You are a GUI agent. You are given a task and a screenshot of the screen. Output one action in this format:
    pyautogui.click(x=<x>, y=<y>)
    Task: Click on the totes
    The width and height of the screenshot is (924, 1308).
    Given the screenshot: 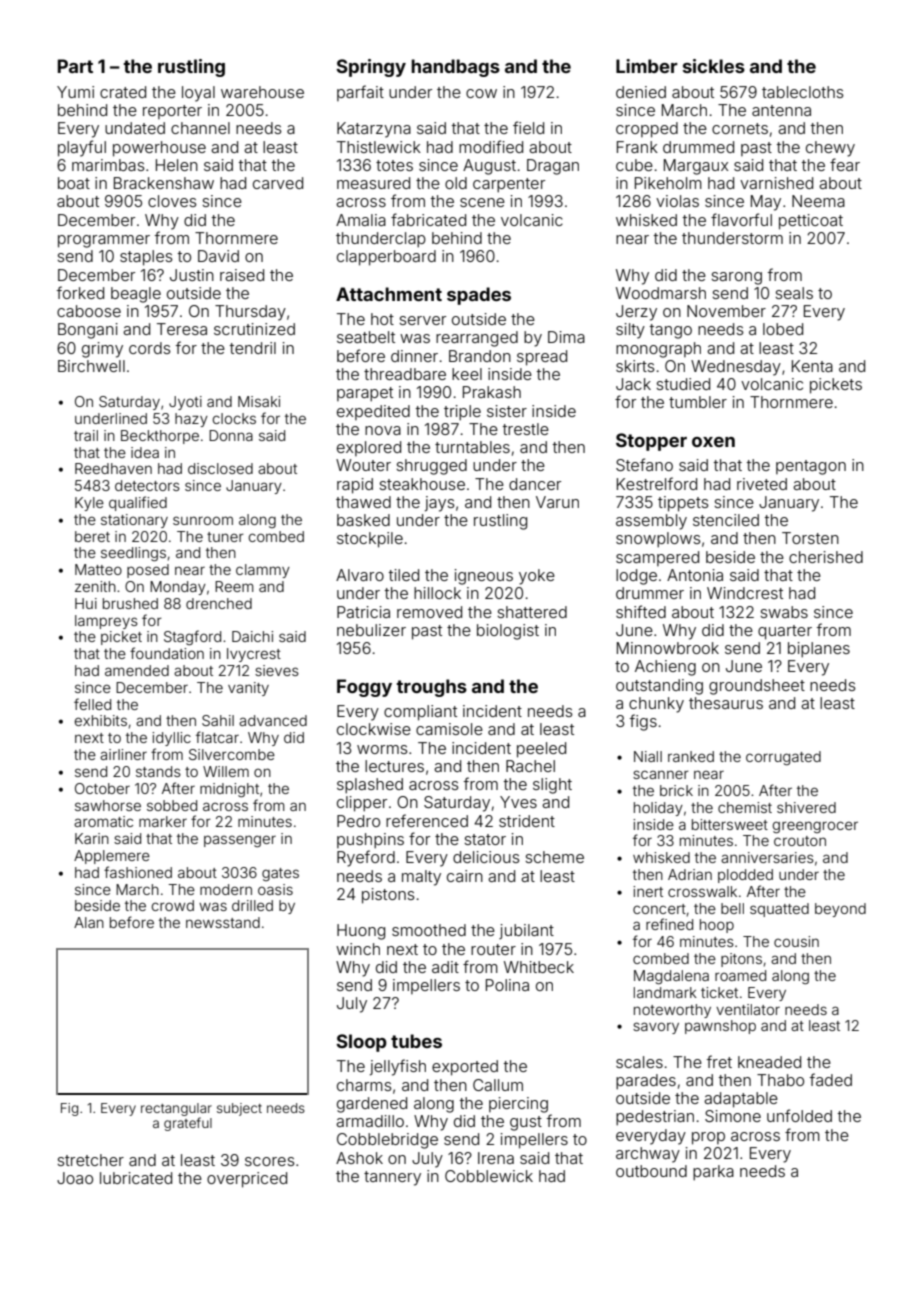 What is the action you would take?
    pyautogui.click(x=394, y=165)
